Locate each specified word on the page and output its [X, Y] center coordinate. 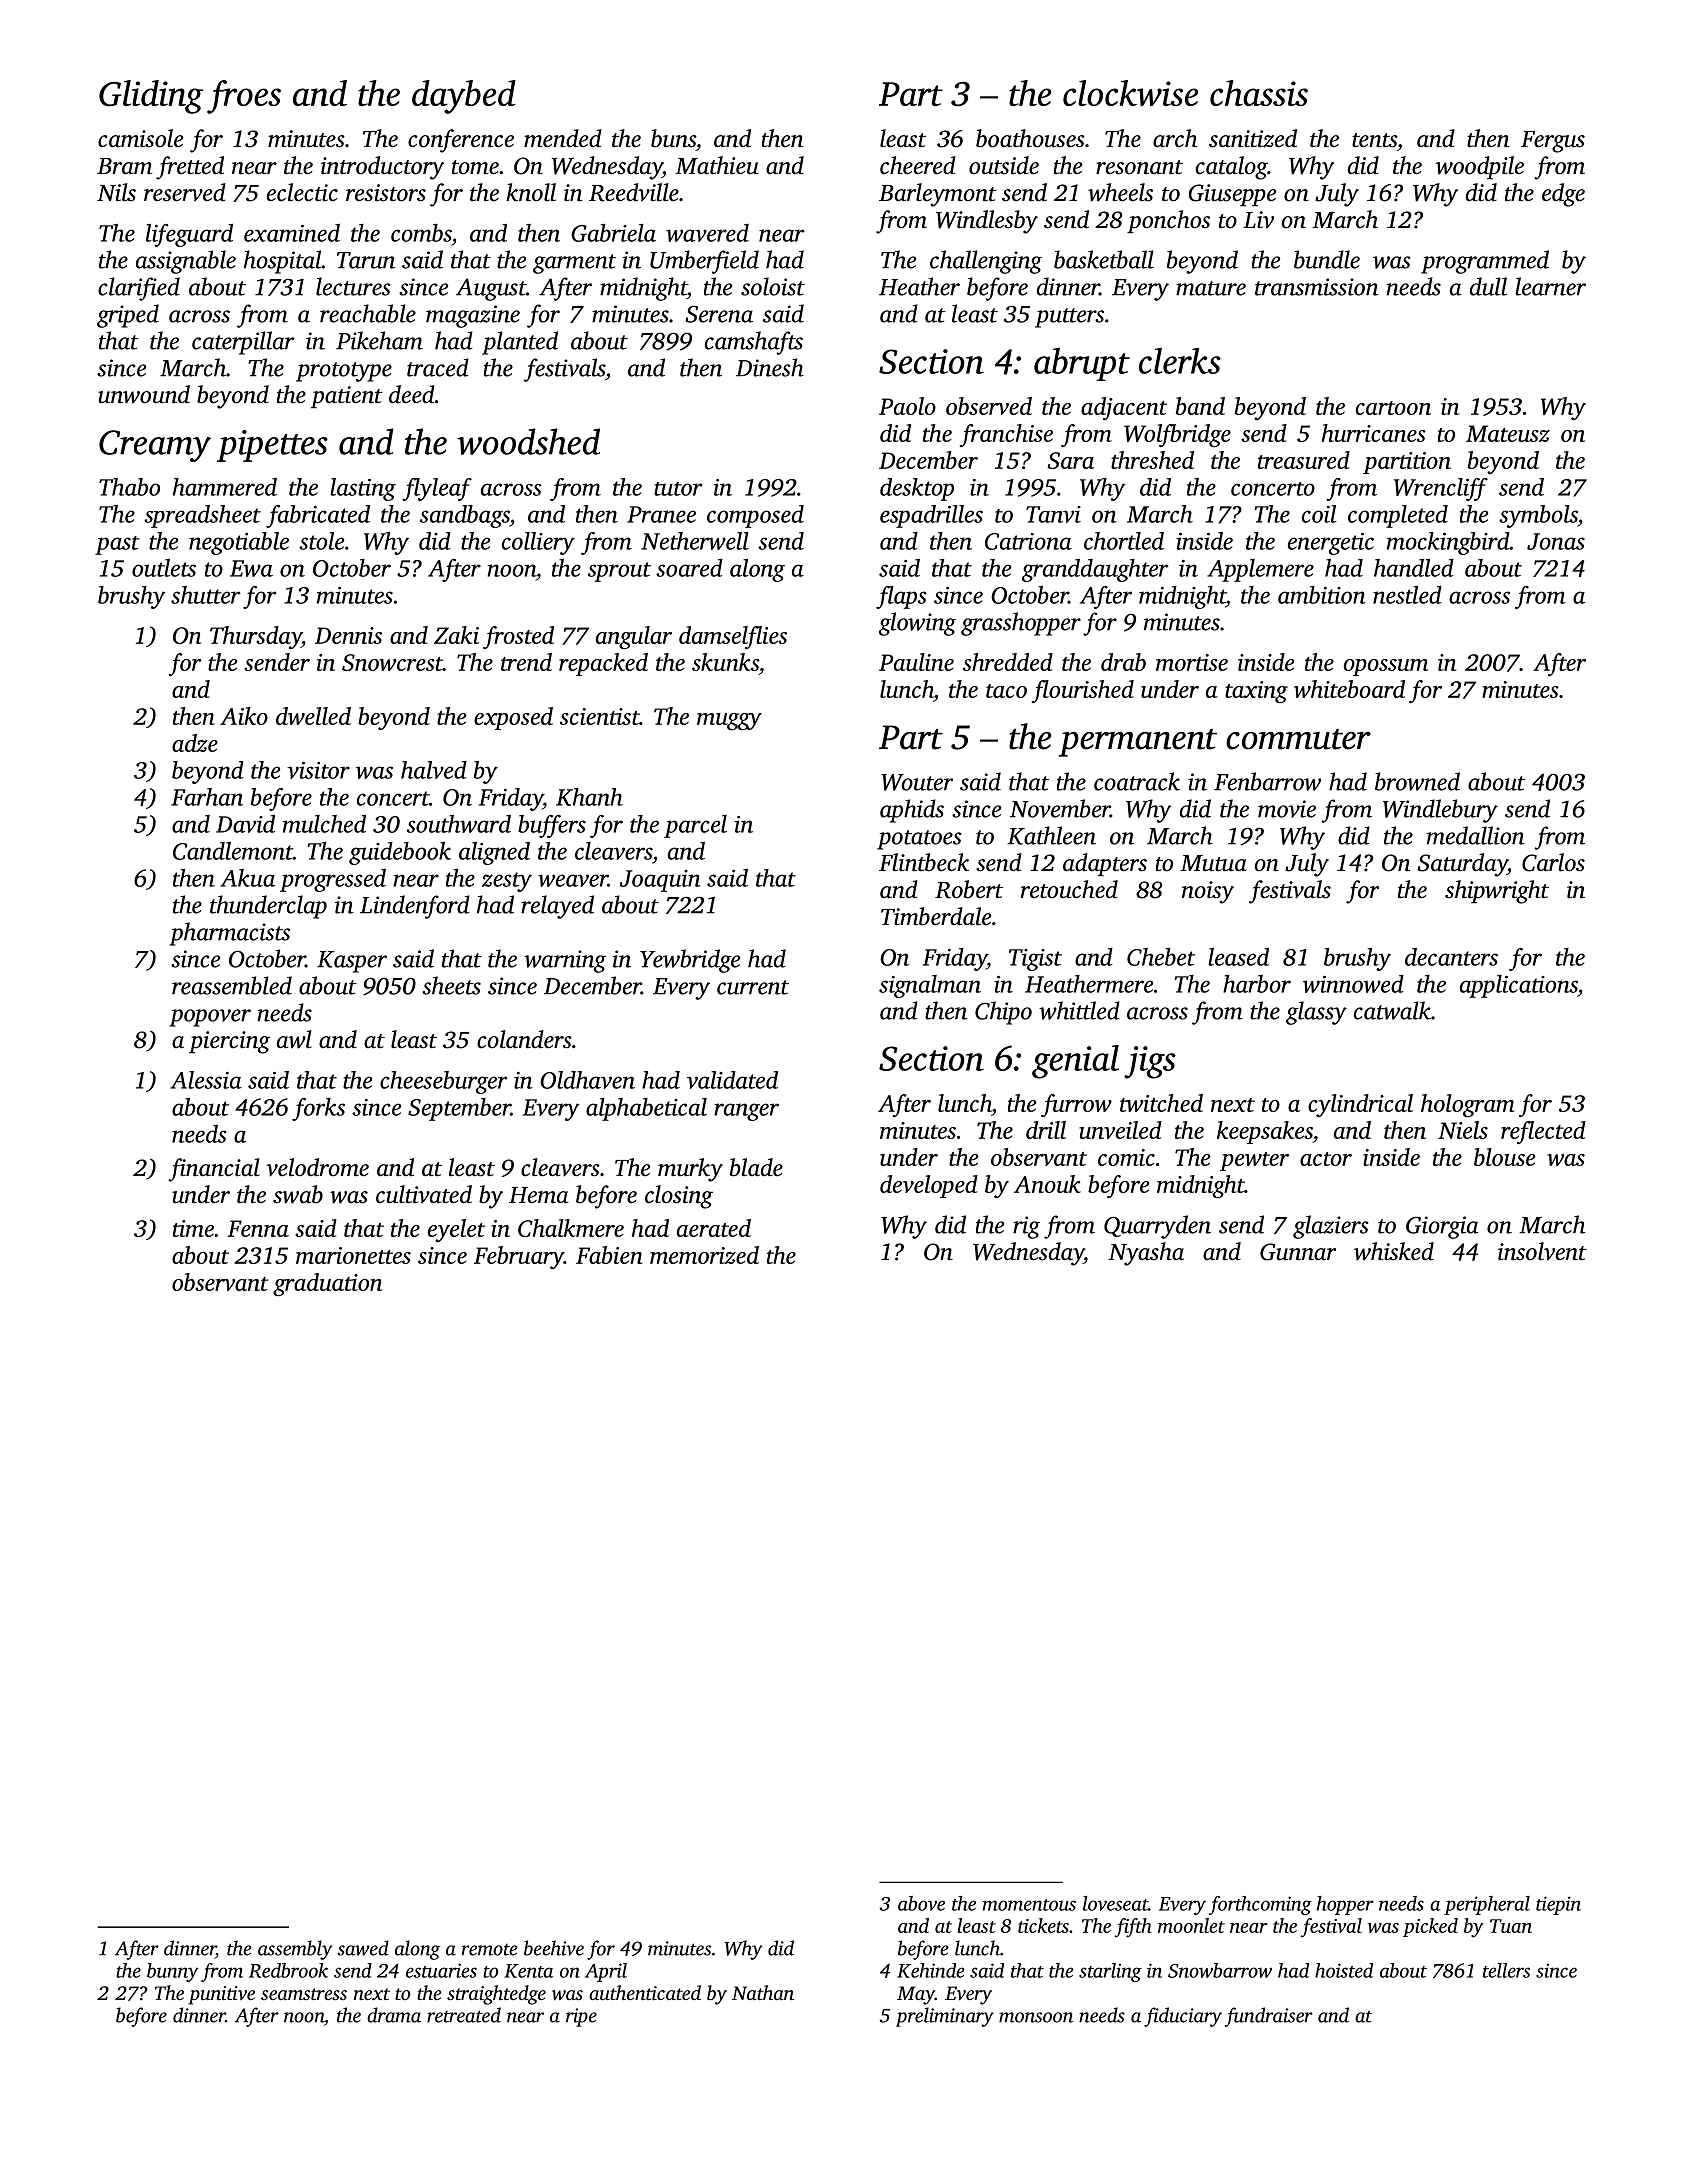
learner [1550, 286]
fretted [190, 168]
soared [689, 568]
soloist [773, 286]
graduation [327, 1284]
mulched [324, 824]
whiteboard [1349, 689]
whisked [1394, 1251]
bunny [173, 1972]
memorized [704, 1255]
